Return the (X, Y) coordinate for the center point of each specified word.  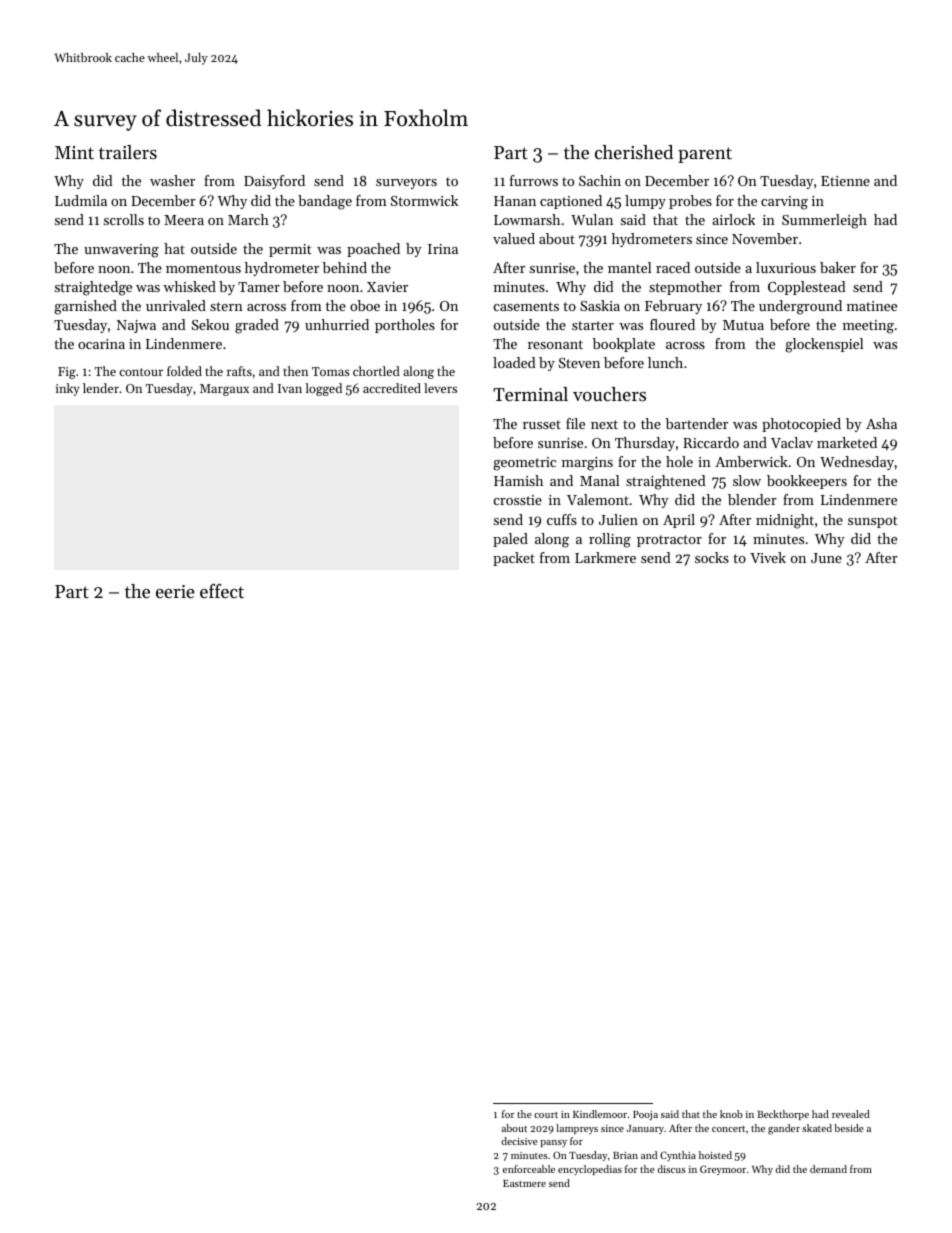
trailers (128, 152)
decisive (520, 1141)
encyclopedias (590, 1170)
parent (705, 155)
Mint (74, 152)
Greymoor (723, 1170)
